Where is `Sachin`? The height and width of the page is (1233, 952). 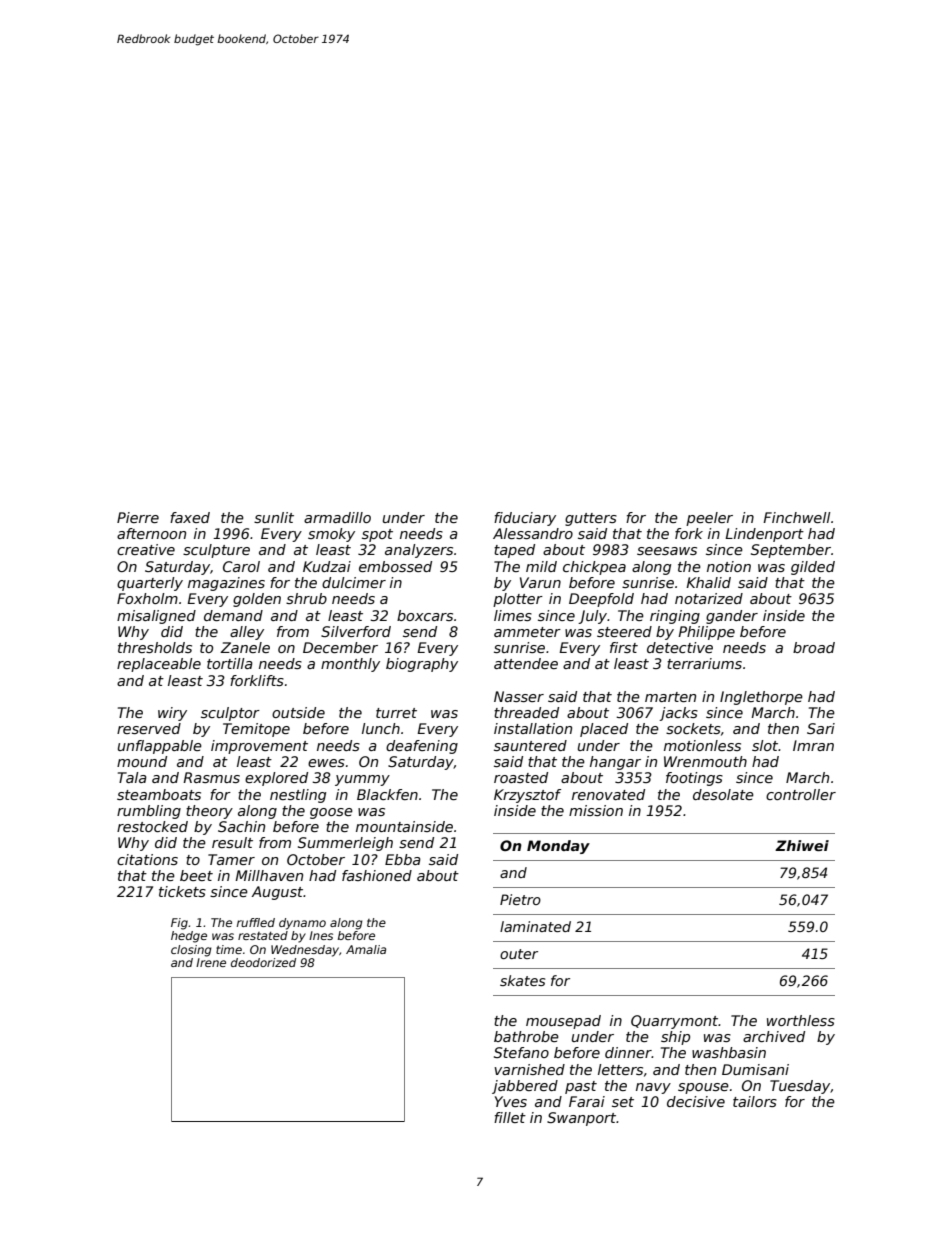 Sachin is located at coordinates (241, 826).
